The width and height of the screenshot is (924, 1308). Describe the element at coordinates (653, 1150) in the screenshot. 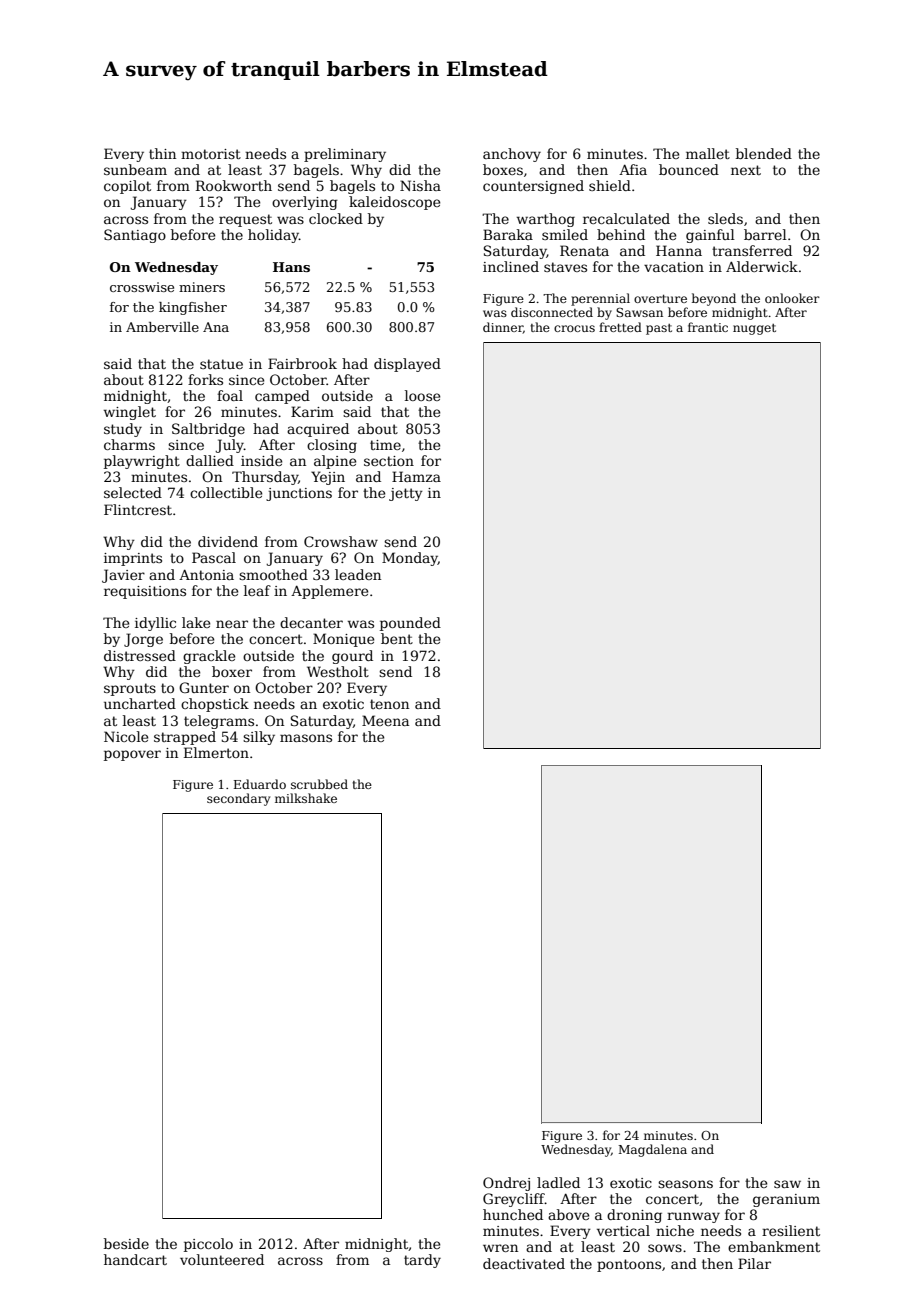

I see `Magdalena` at that location.
